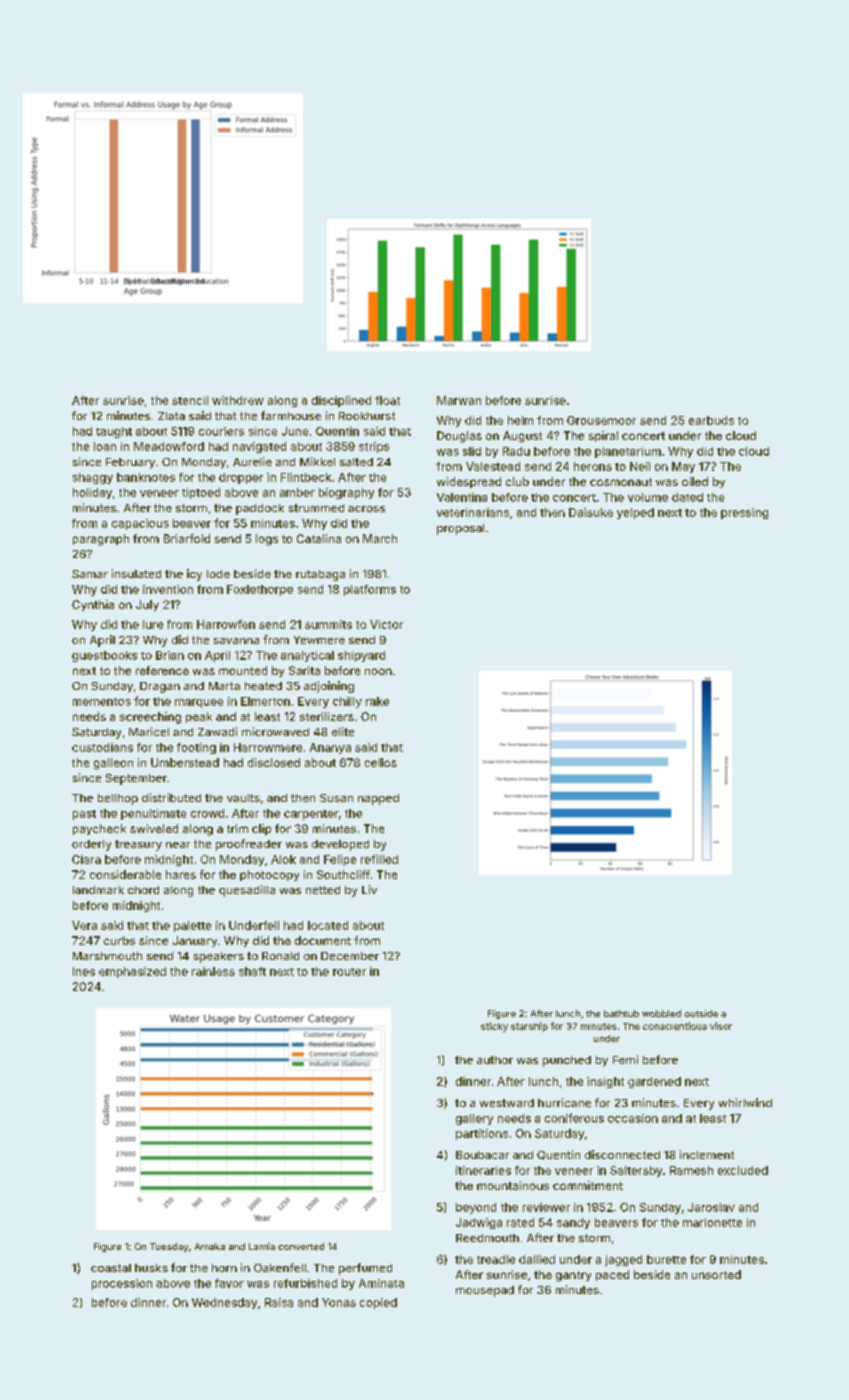 The image size is (849, 1400). What do you see at coordinates (635, 513) in the screenshot?
I see `yelped` at bounding box center [635, 513].
